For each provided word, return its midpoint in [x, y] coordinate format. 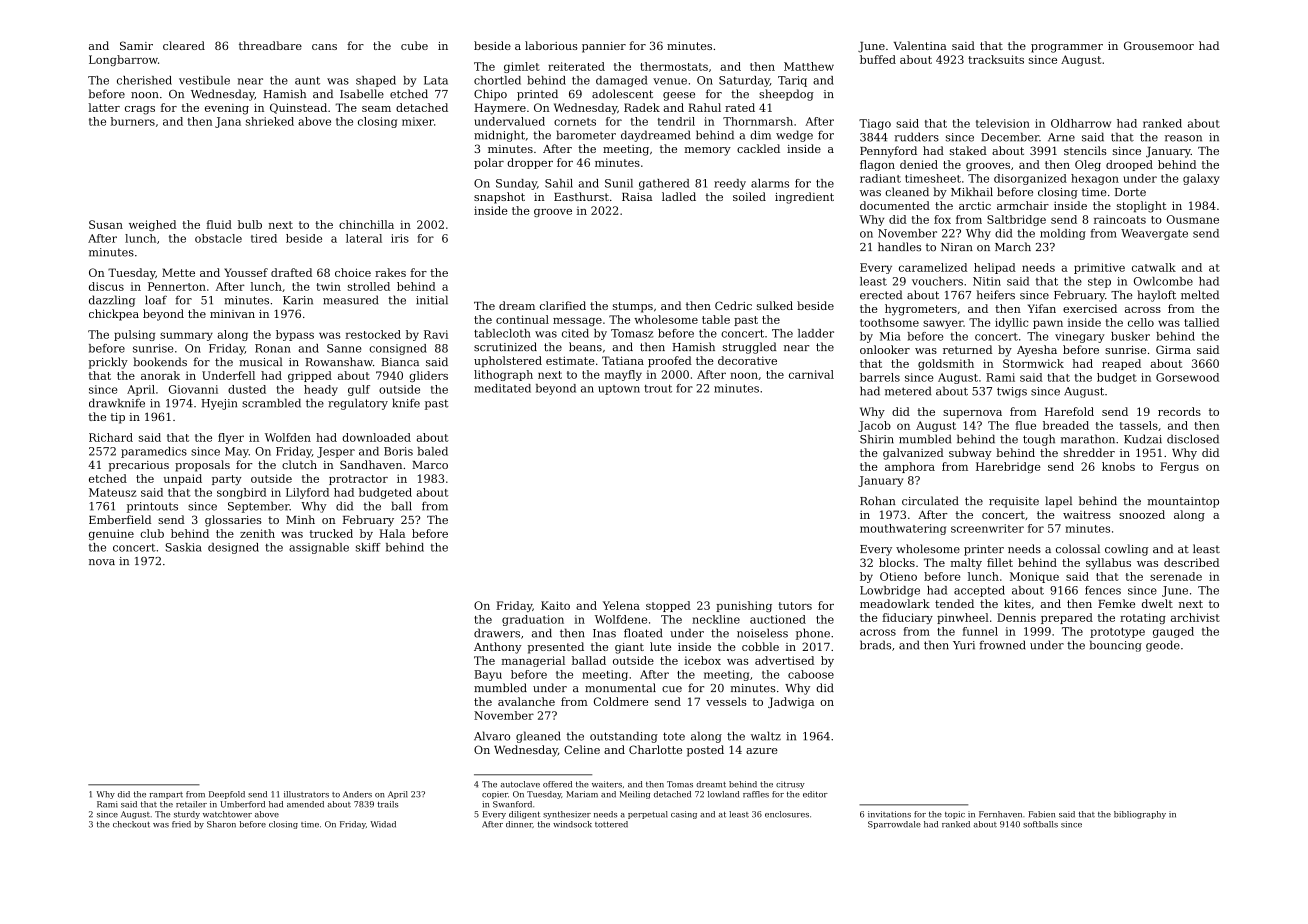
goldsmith [946, 364]
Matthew [809, 66]
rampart [166, 795]
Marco [430, 465]
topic [955, 815]
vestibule [204, 80]
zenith [257, 533]
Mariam [582, 794]
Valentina [920, 45]
